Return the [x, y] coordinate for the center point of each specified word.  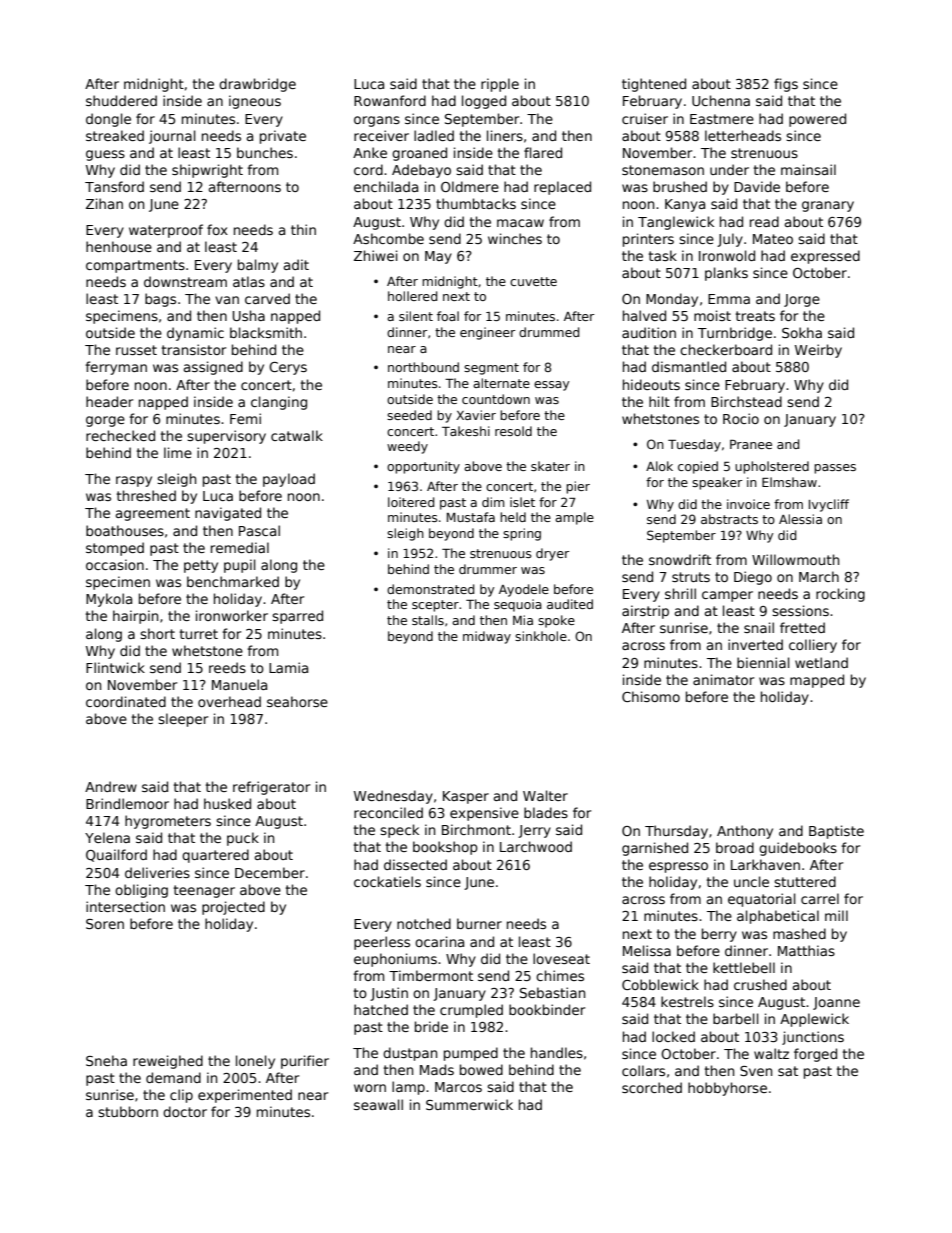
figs [786, 85]
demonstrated [430, 589]
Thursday [676, 832]
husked [227, 803]
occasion [115, 564]
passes [835, 469]
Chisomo [651, 696]
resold [513, 431]
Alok [659, 466]
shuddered [121, 100]
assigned [213, 368]
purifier [305, 1062]
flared [543, 152]
